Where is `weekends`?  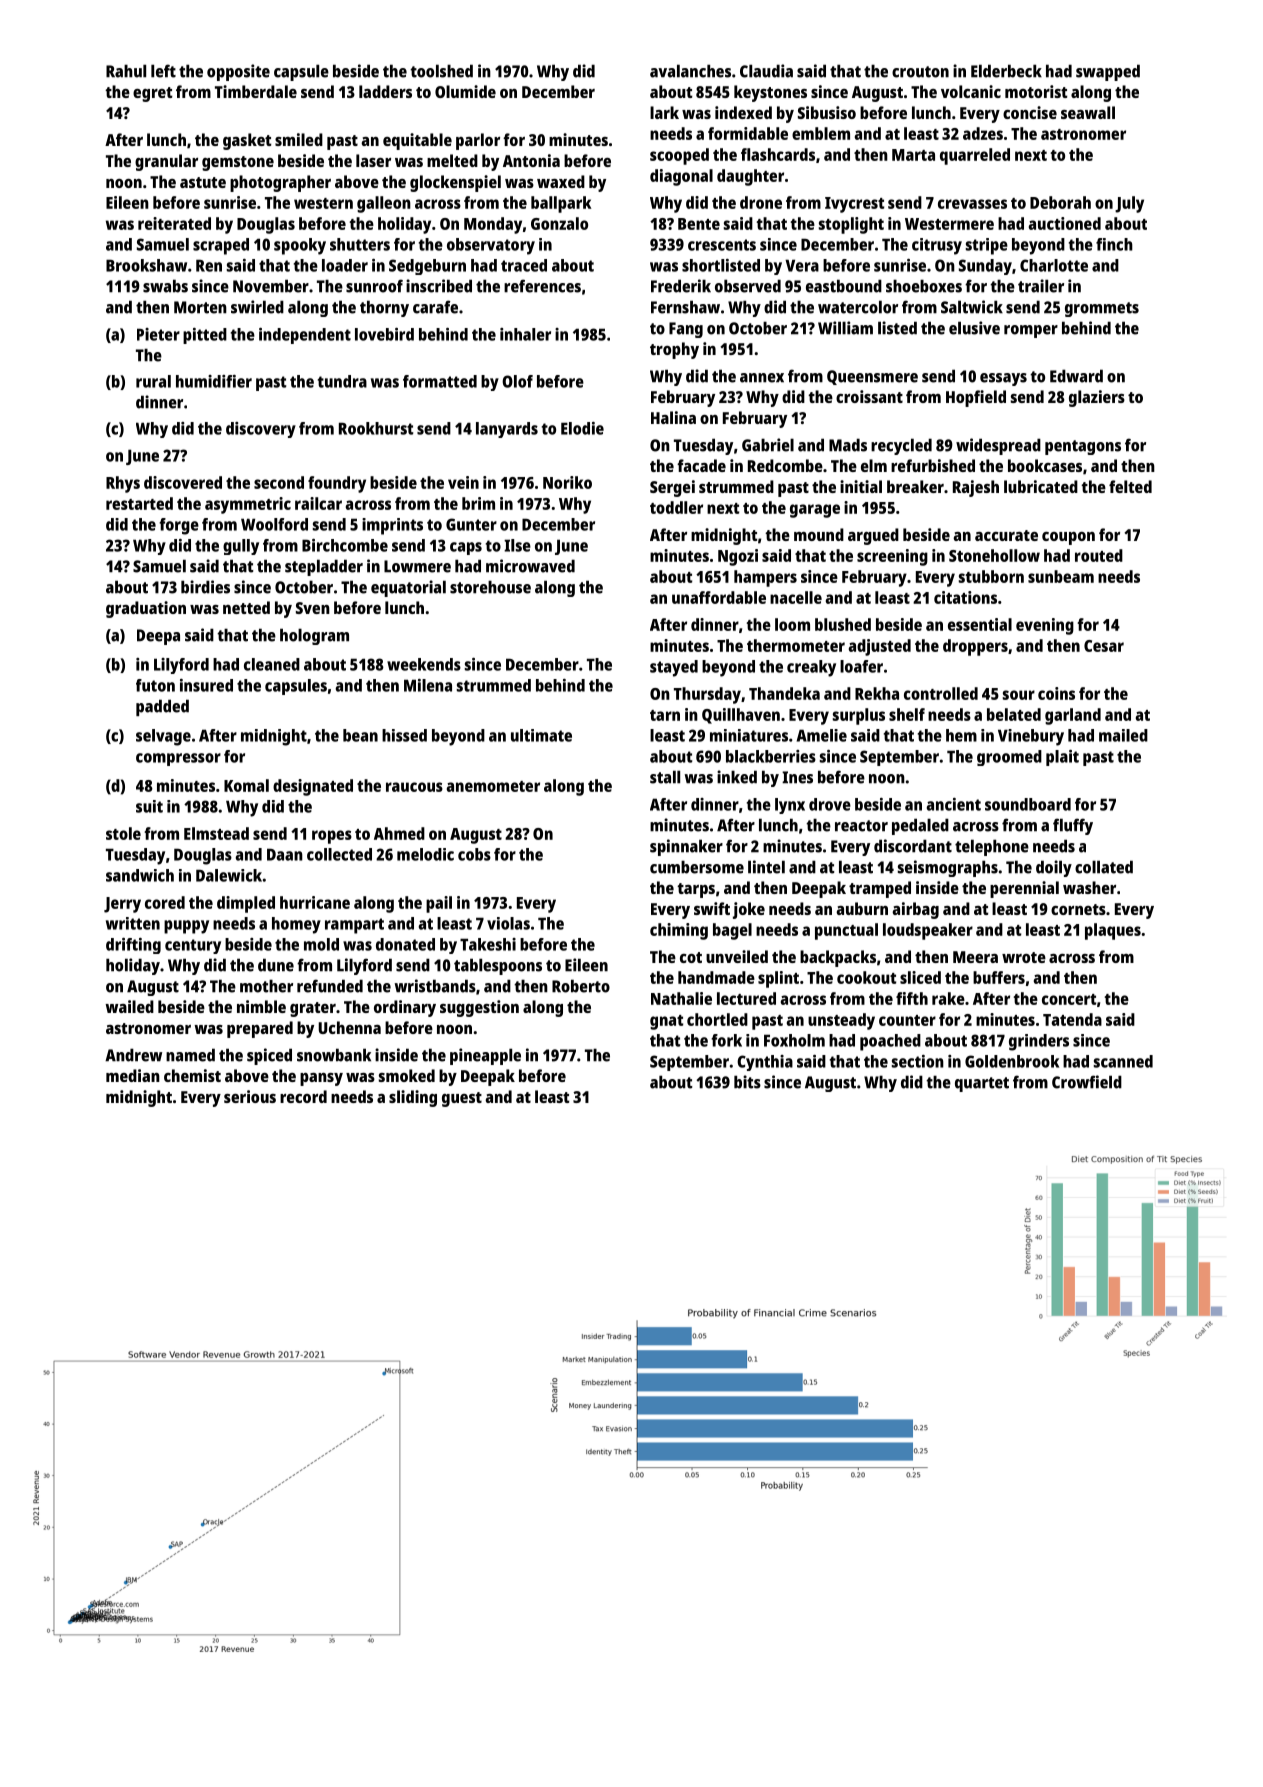 weekends is located at coordinates (424, 664).
